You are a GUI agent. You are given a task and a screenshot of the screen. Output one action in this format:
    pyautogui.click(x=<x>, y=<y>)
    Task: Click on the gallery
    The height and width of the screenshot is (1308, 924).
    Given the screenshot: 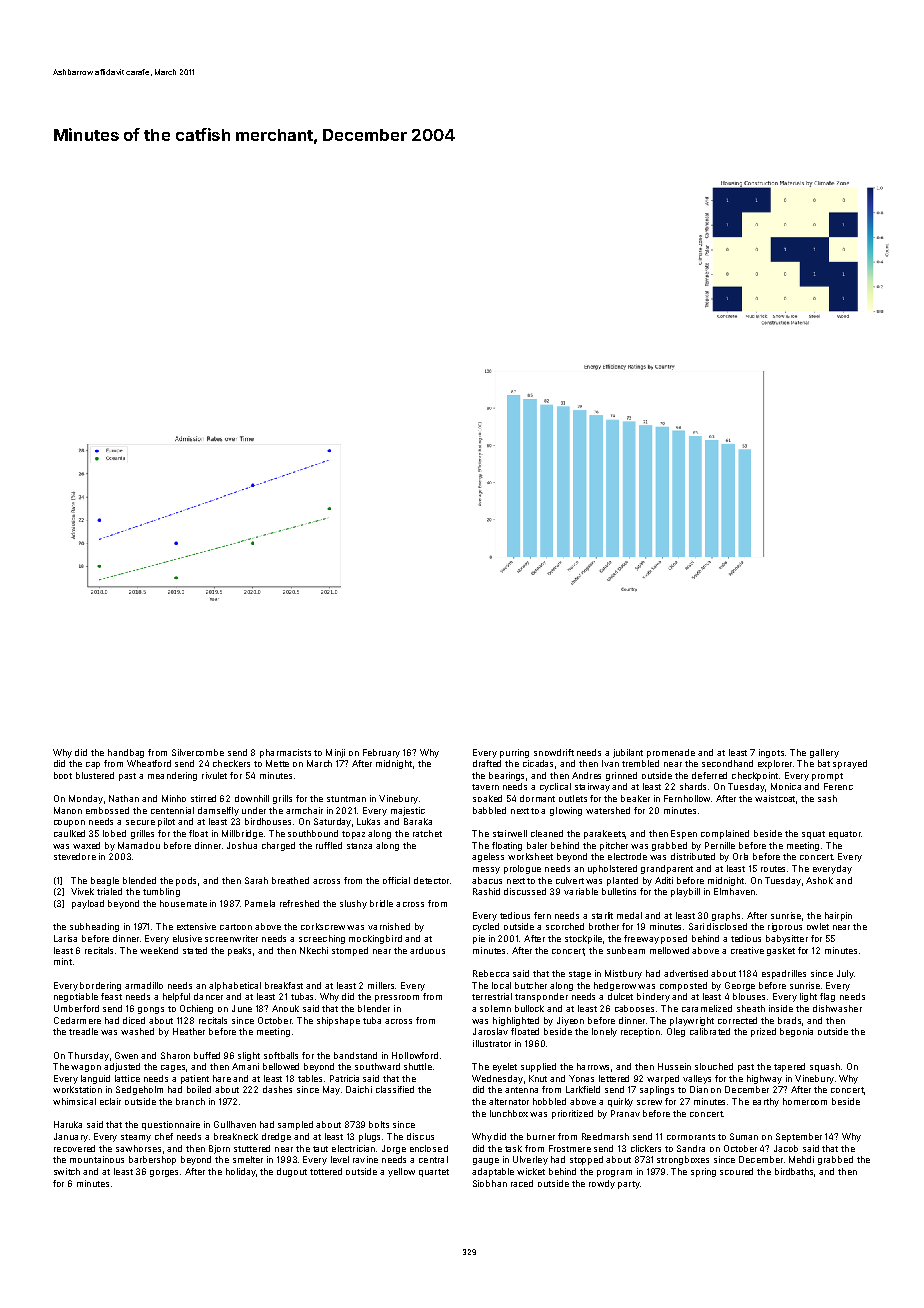 What is the action you would take?
    pyautogui.click(x=824, y=753)
